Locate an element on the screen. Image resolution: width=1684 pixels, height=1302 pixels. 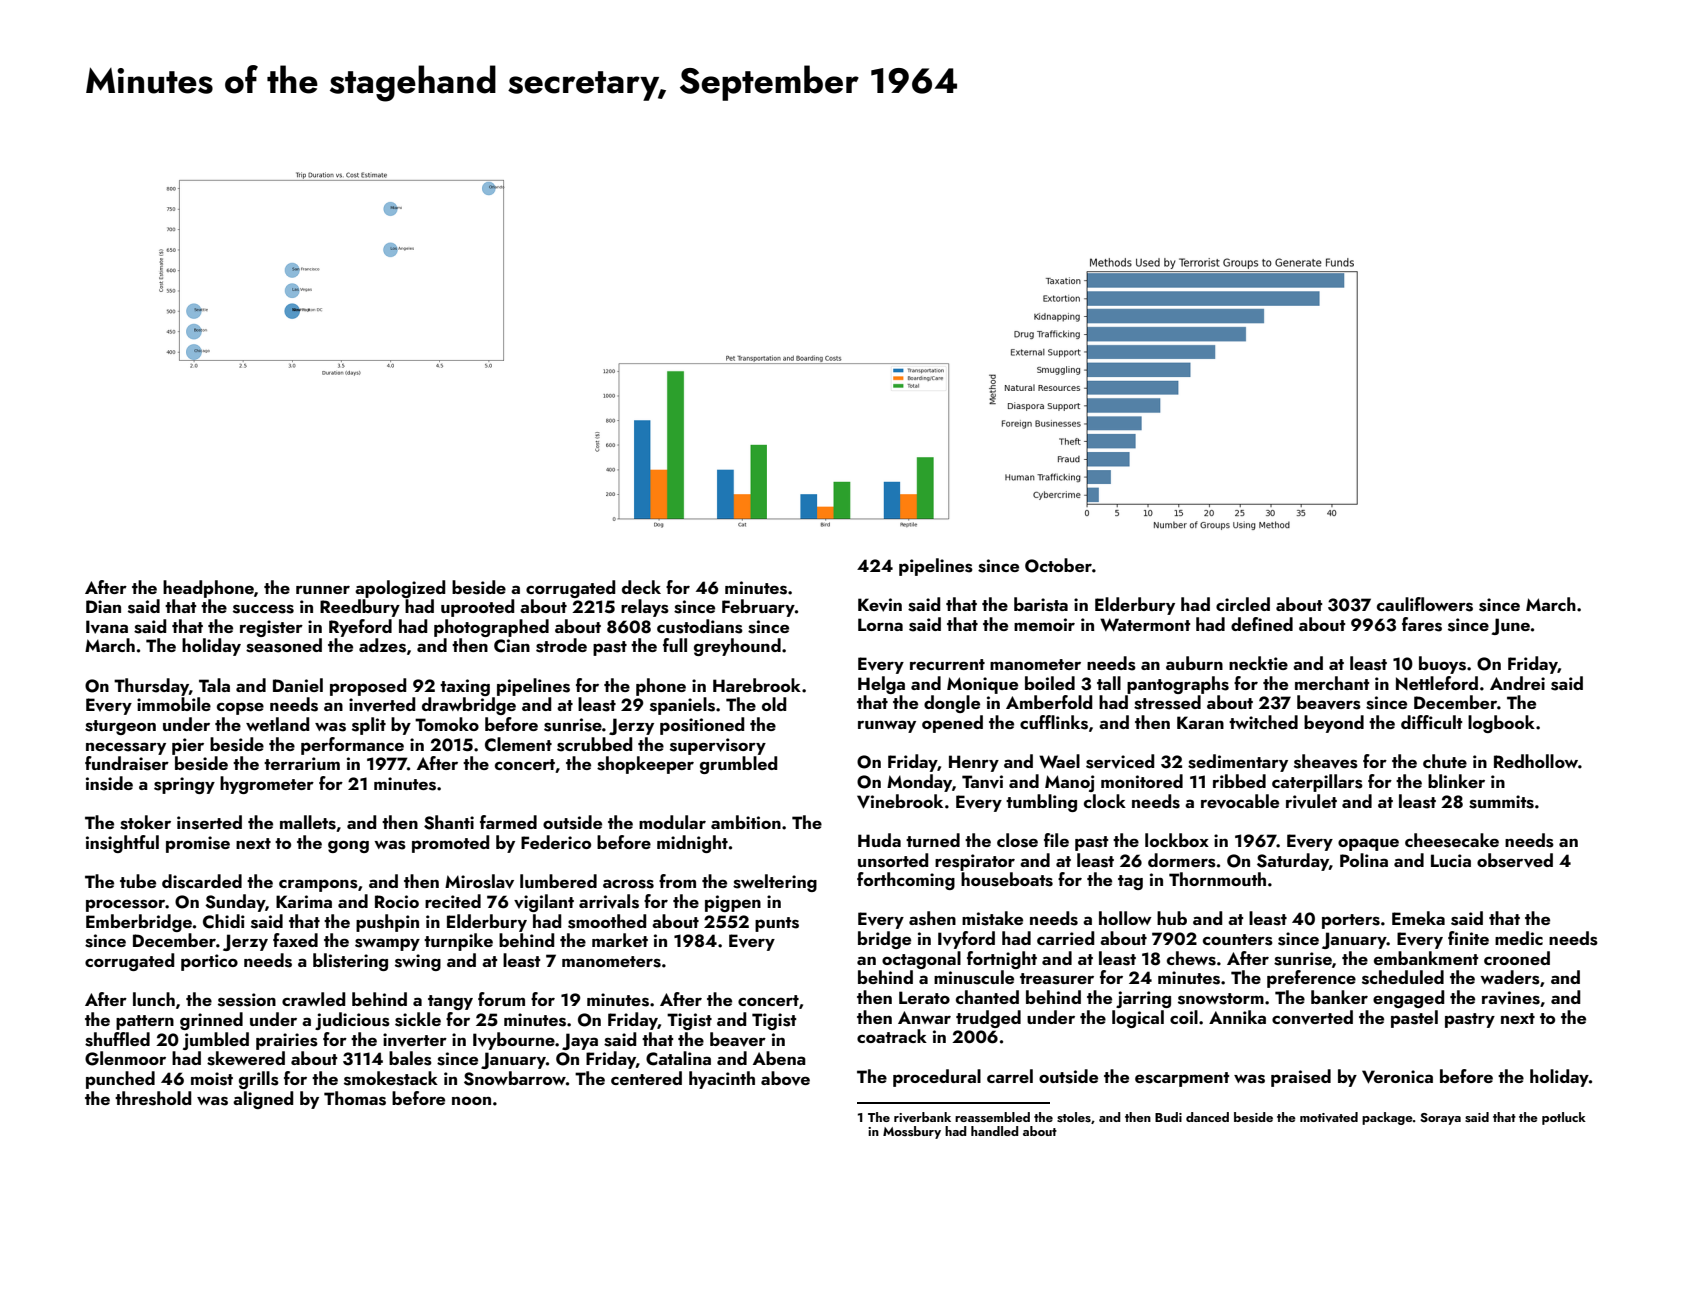
Ivyford is located at coordinates (966, 940).
